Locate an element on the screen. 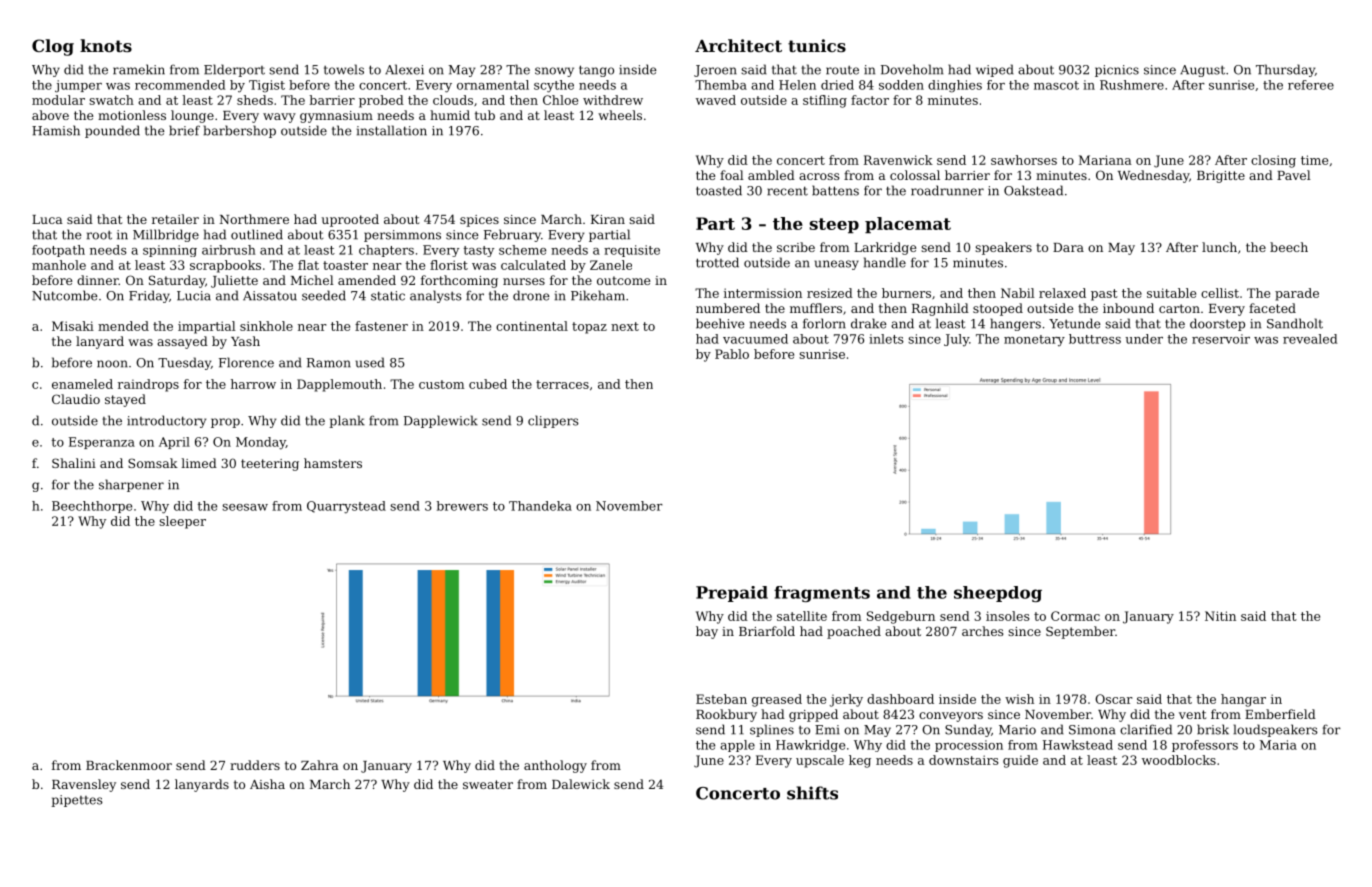  clippers is located at coordinates (553, 421).
